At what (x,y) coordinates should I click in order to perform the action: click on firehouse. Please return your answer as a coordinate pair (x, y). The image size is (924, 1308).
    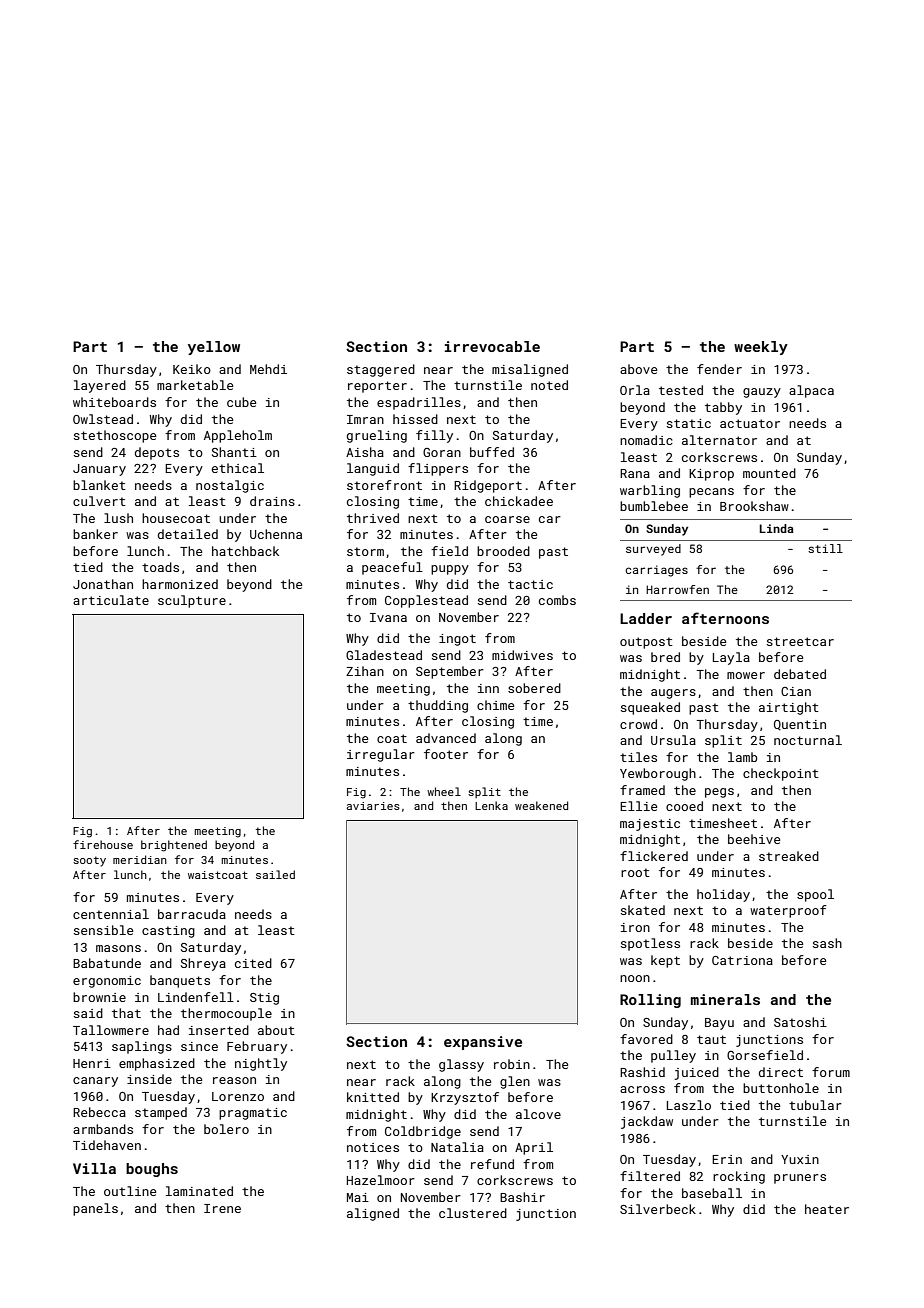
    Looking at the image, I should click on (103, 844).
